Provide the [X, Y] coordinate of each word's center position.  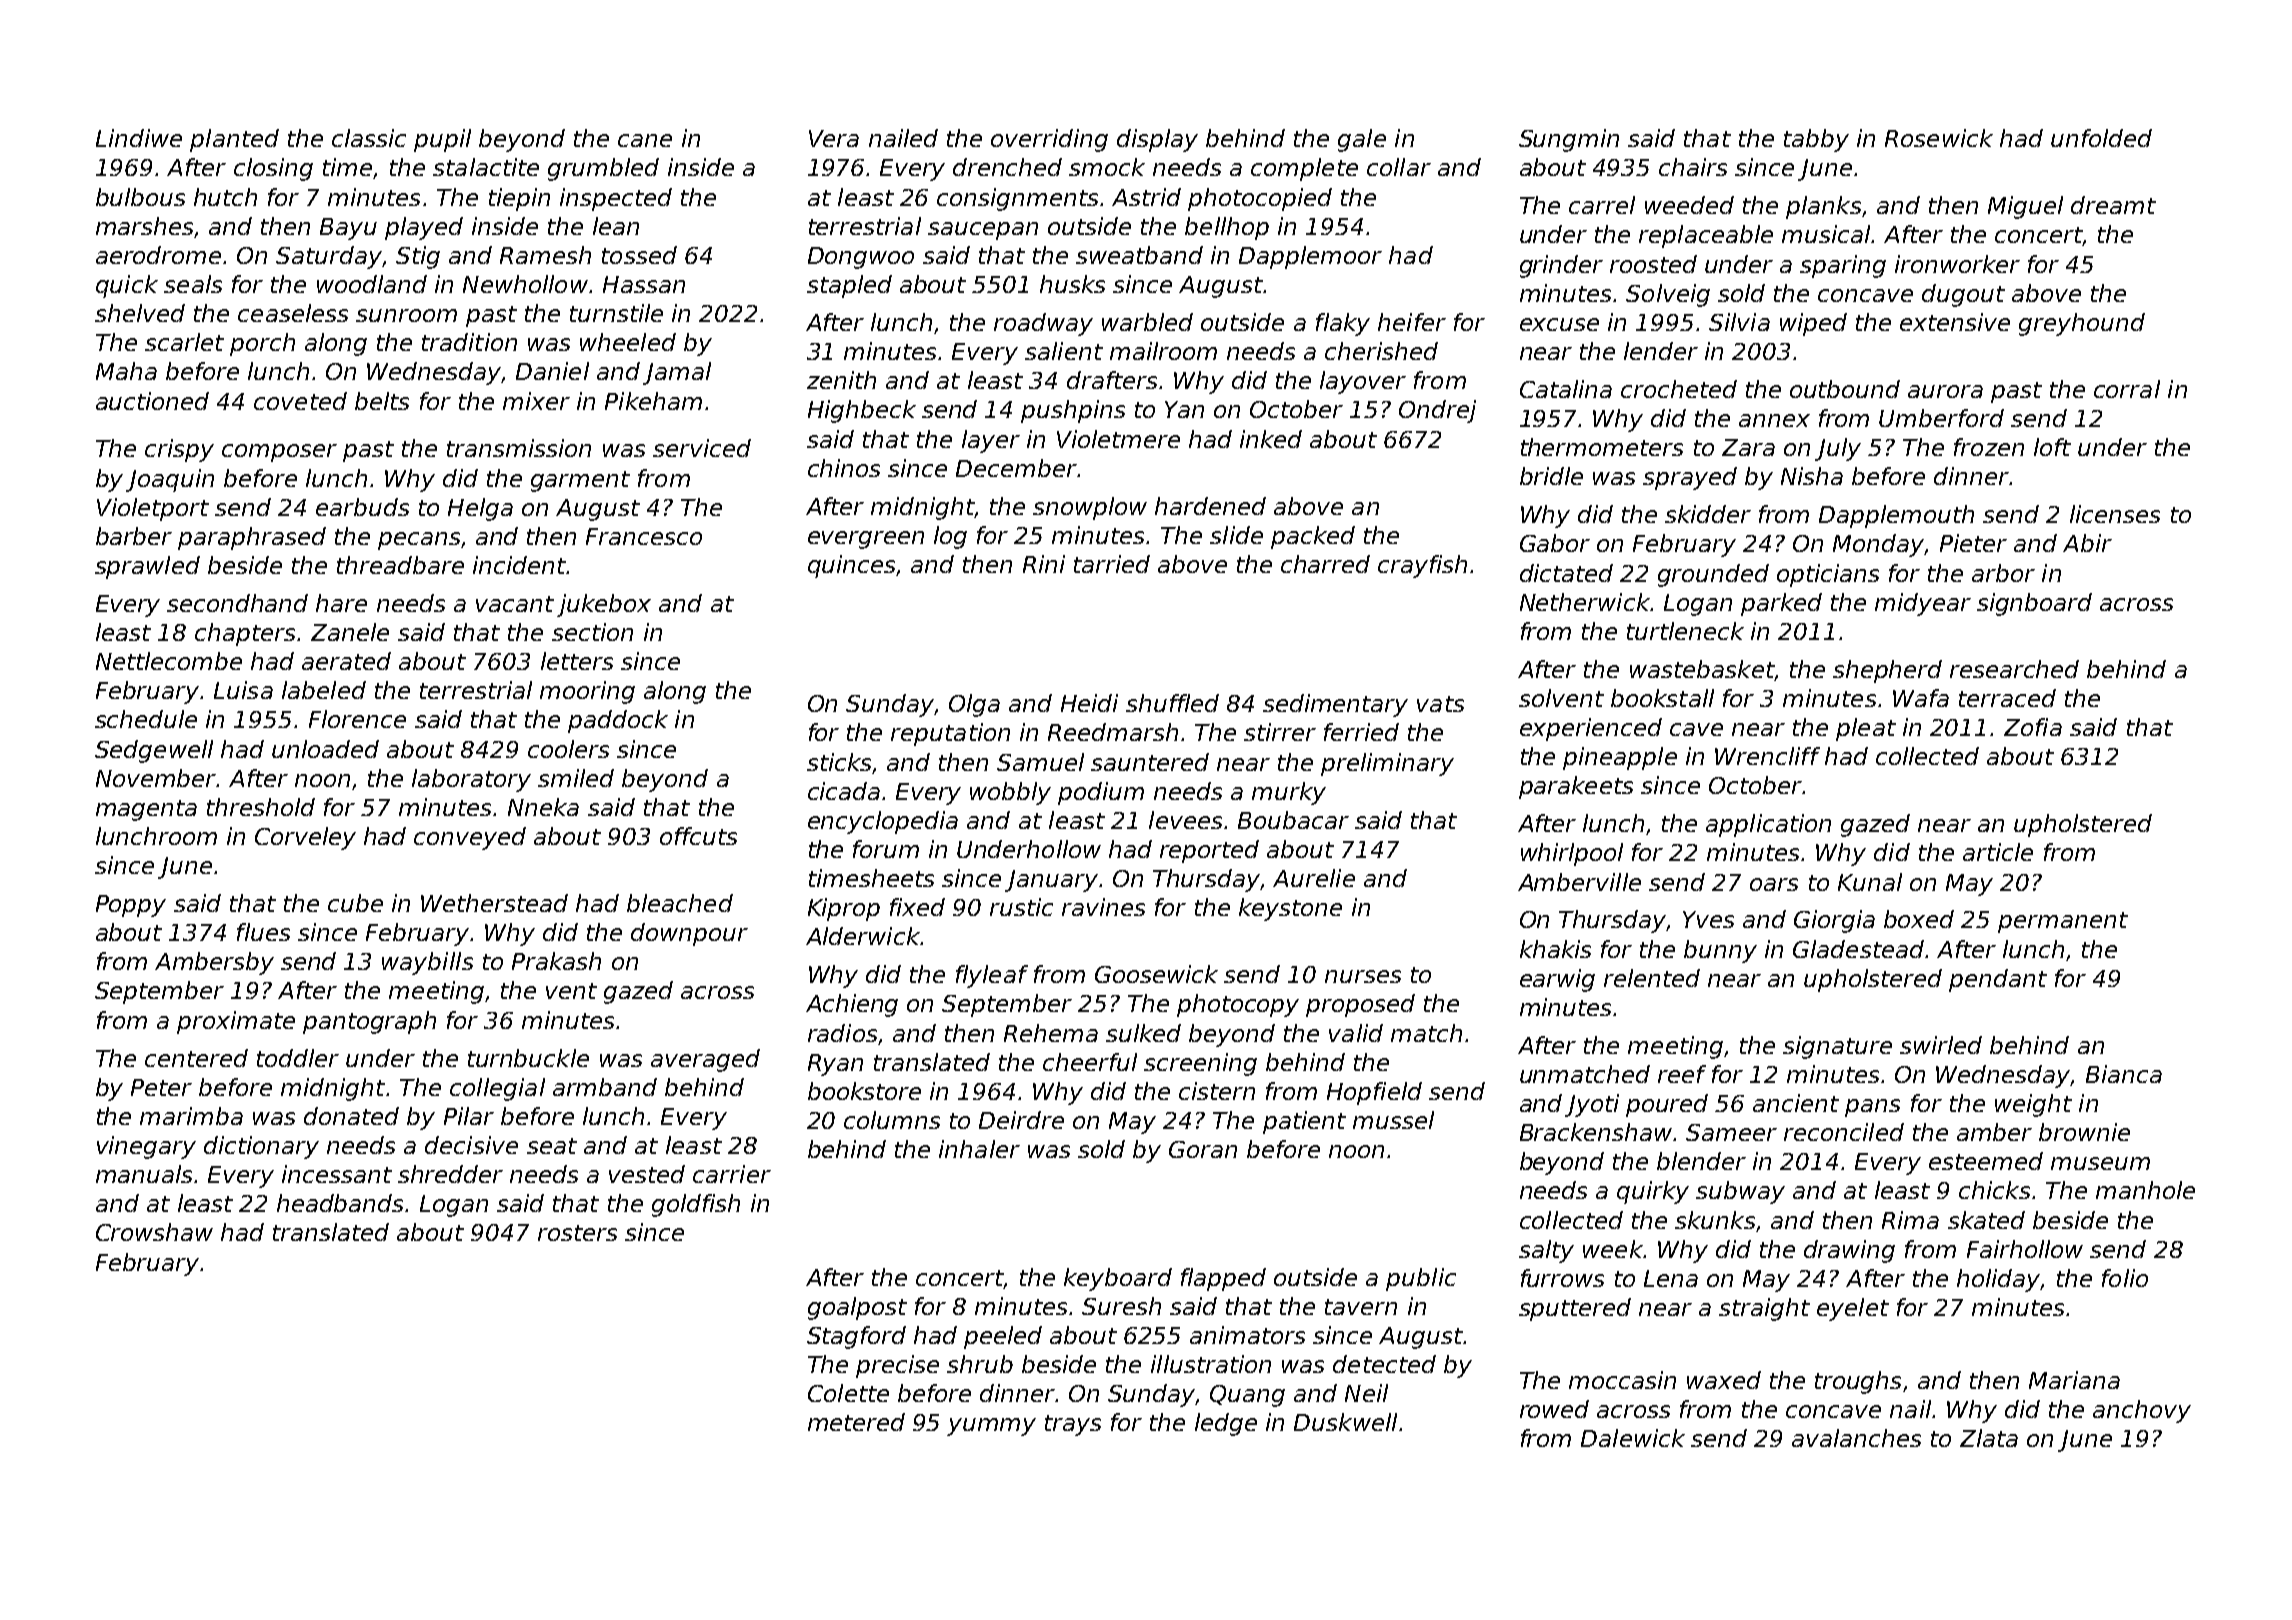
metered [856, 1422]
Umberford [1941, 418]
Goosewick [1156, 974]
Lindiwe [139, 138]
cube [355, 903]
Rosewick [1939, 138]
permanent [2063, 922]
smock [1107, 167]
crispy [179, 450]
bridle [1551, 476]
